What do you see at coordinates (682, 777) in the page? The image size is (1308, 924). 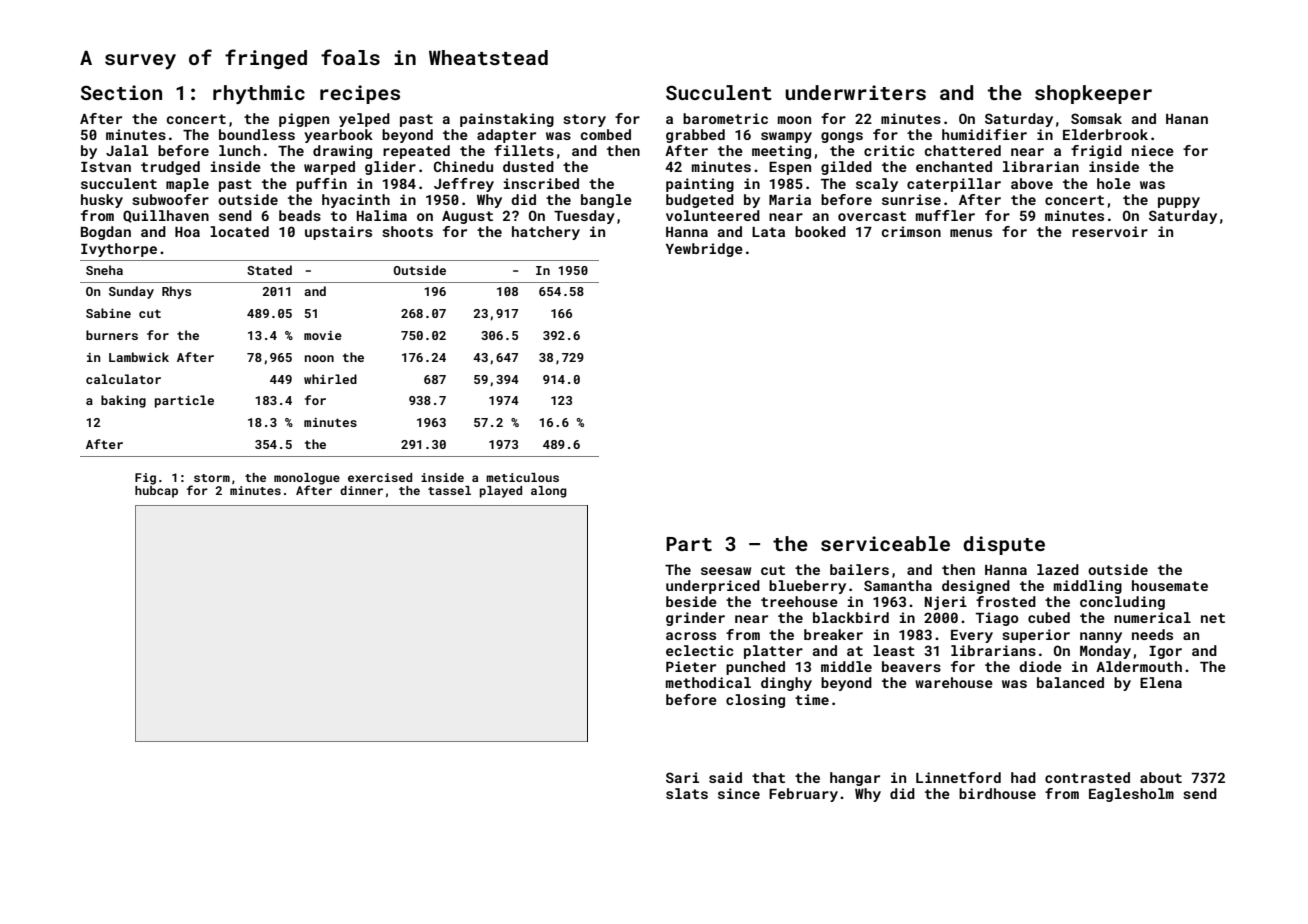 I see `Sari` at bounding box center [682, 777].
